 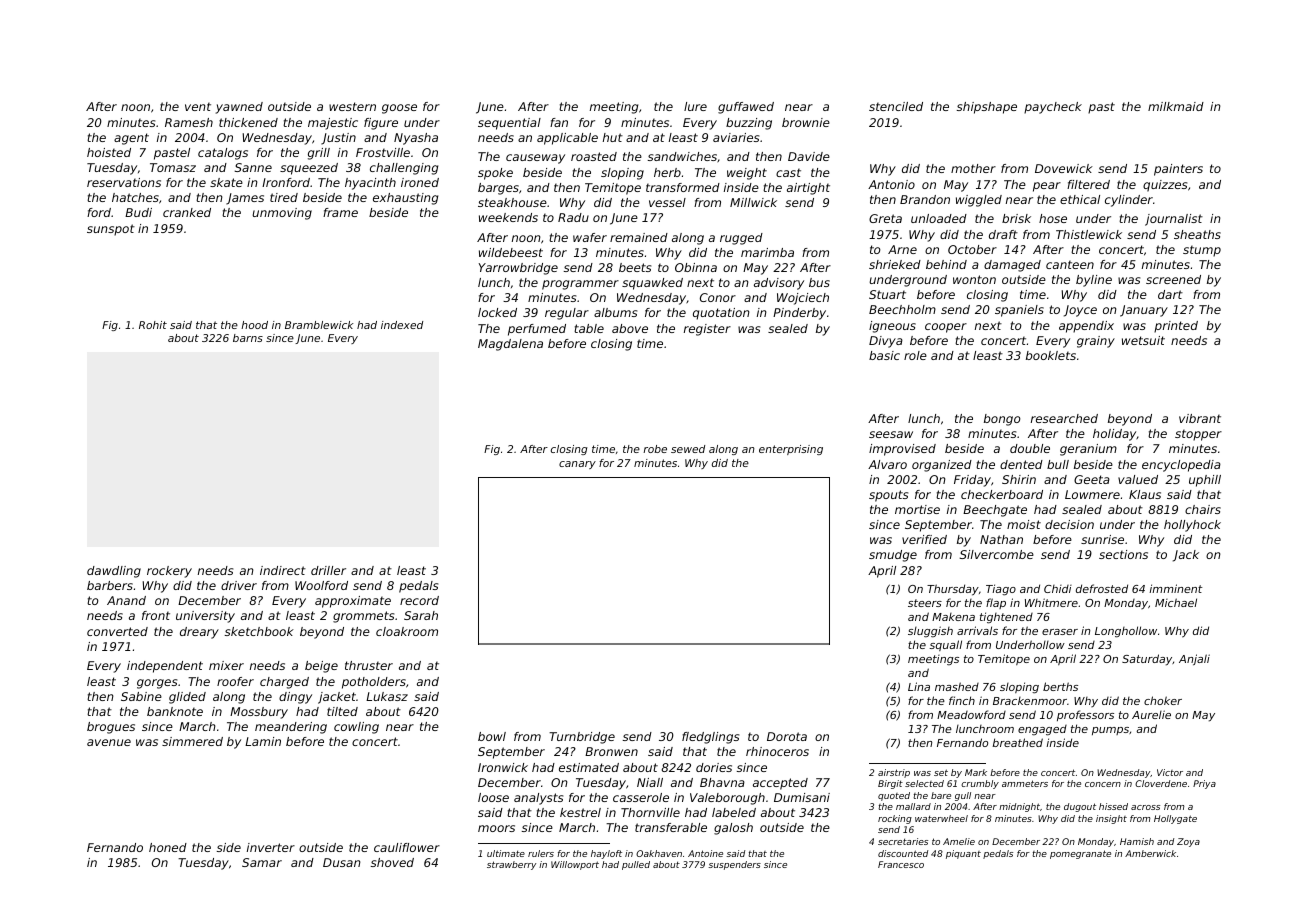 I want to click on canary, so click(x=577, y=465).
